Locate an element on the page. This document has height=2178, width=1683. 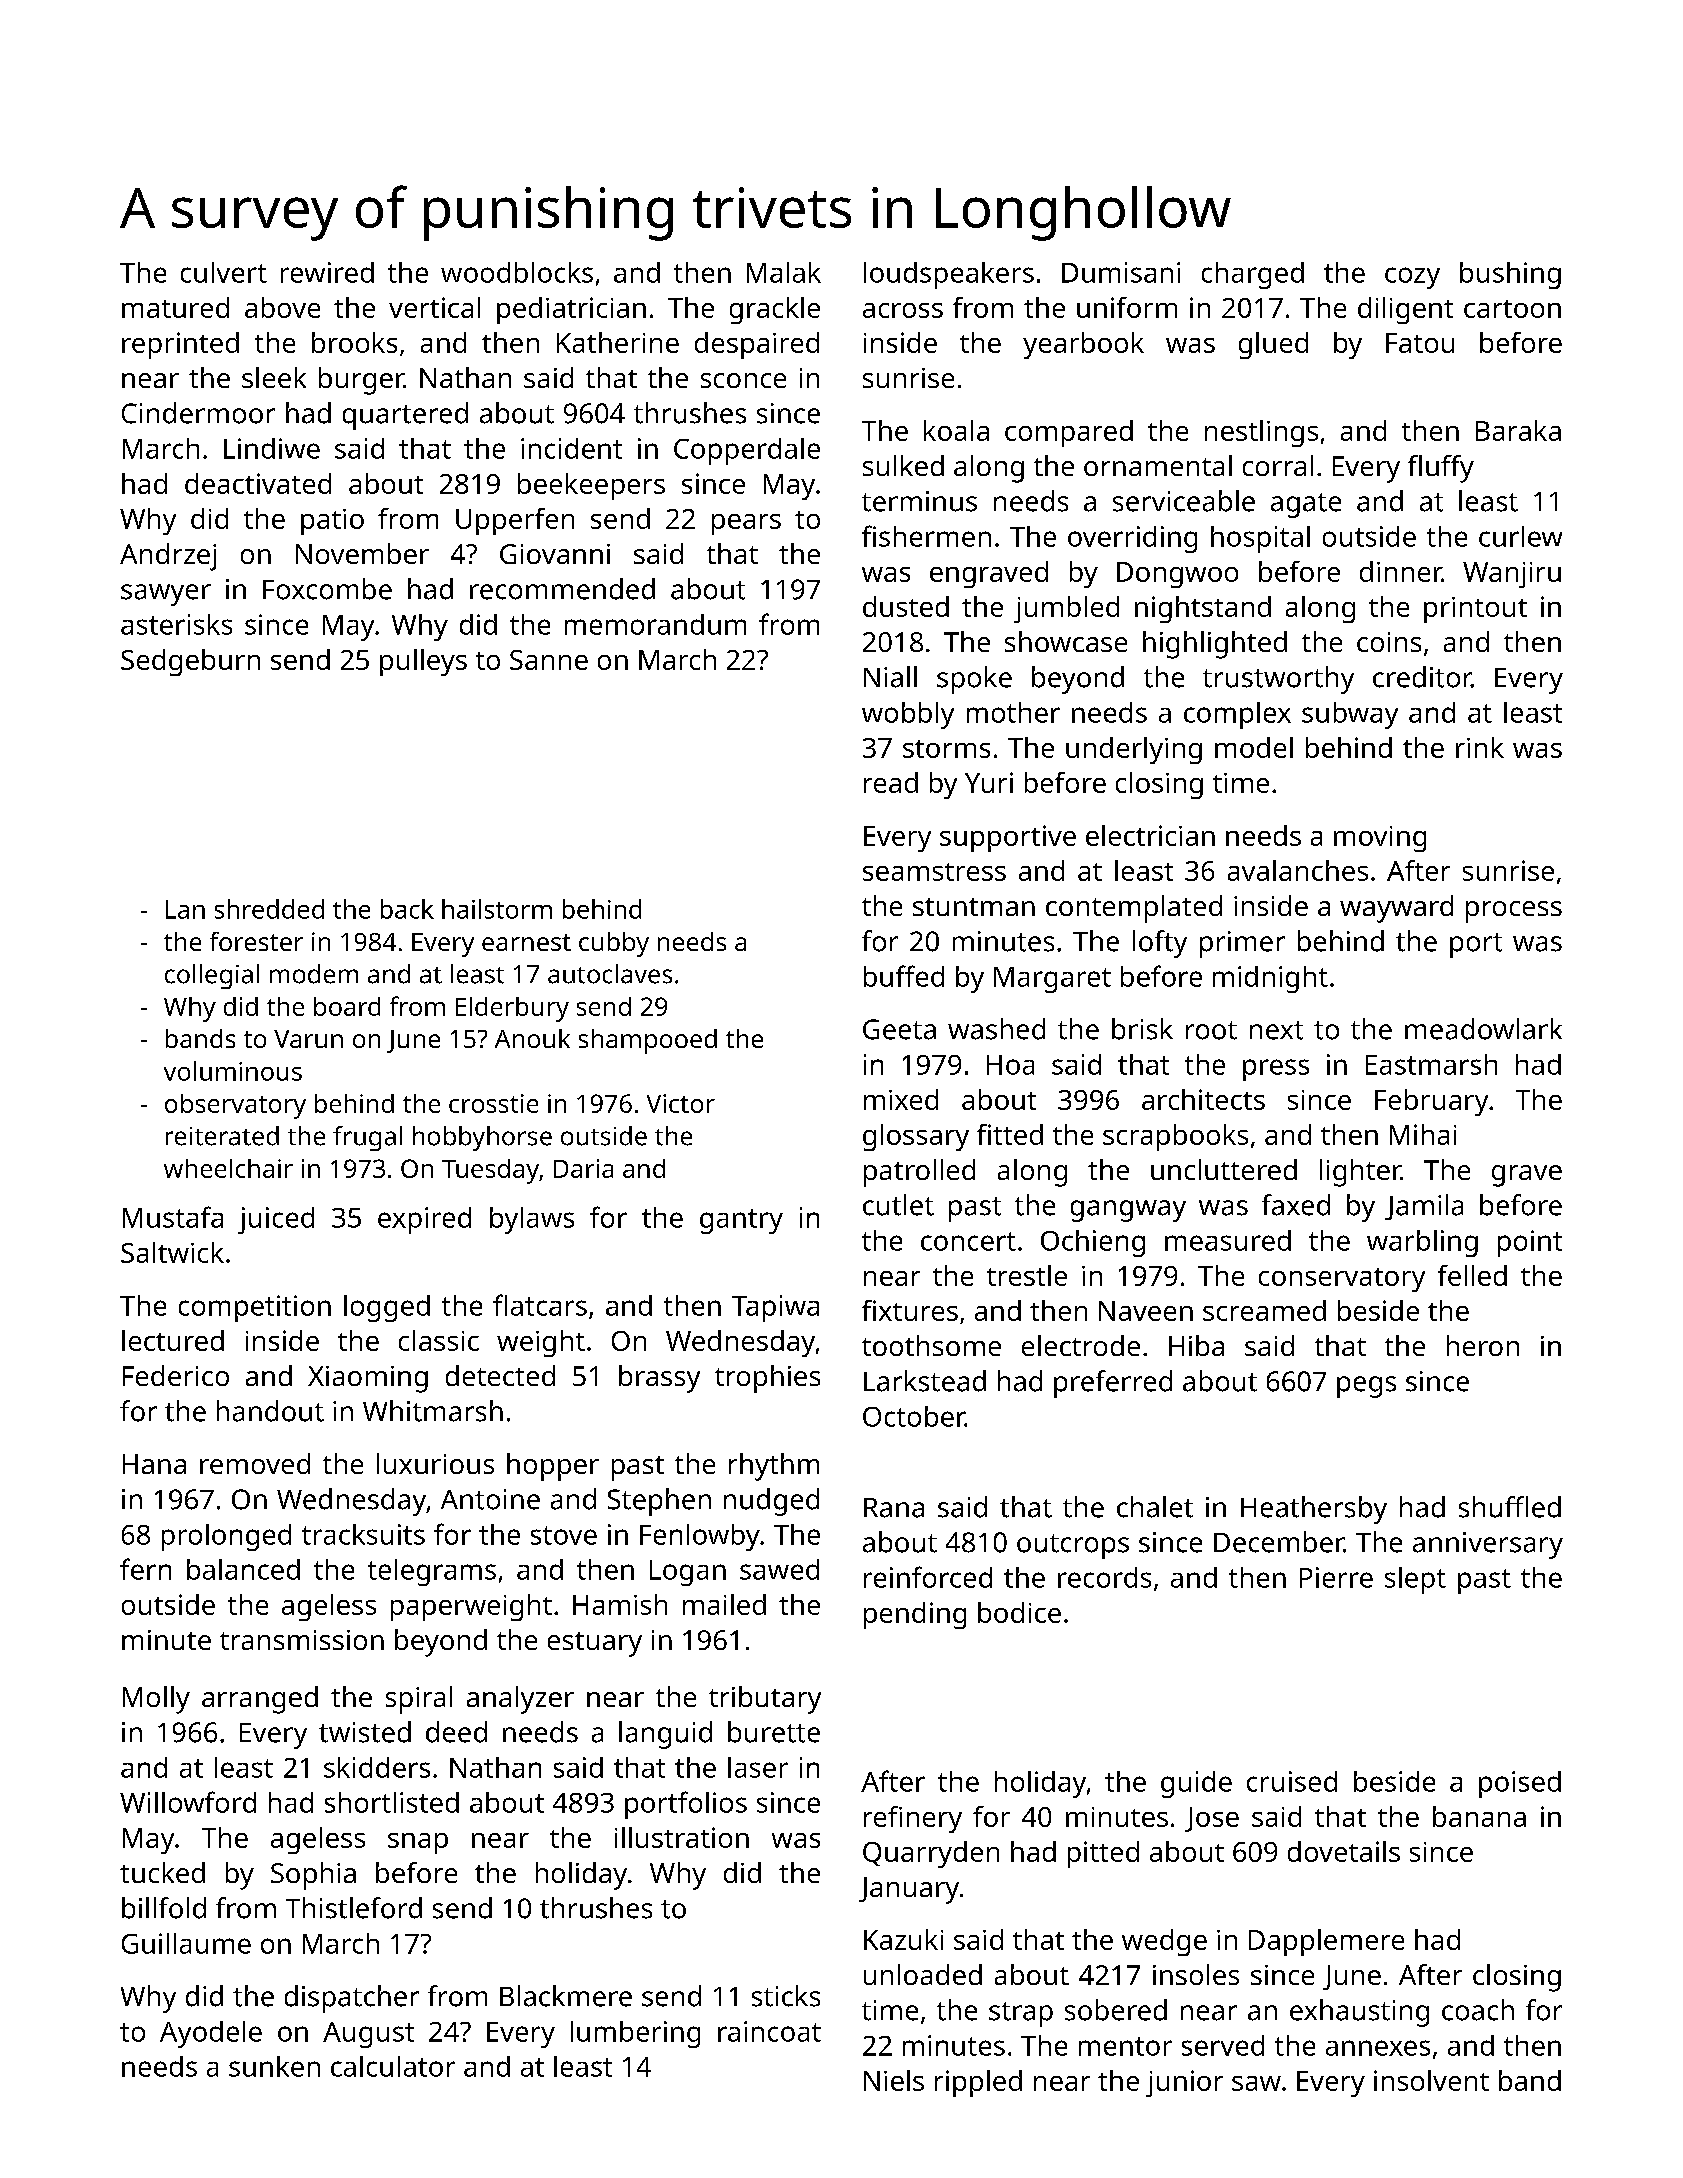
collegial is located at coordinates (212, 976).
